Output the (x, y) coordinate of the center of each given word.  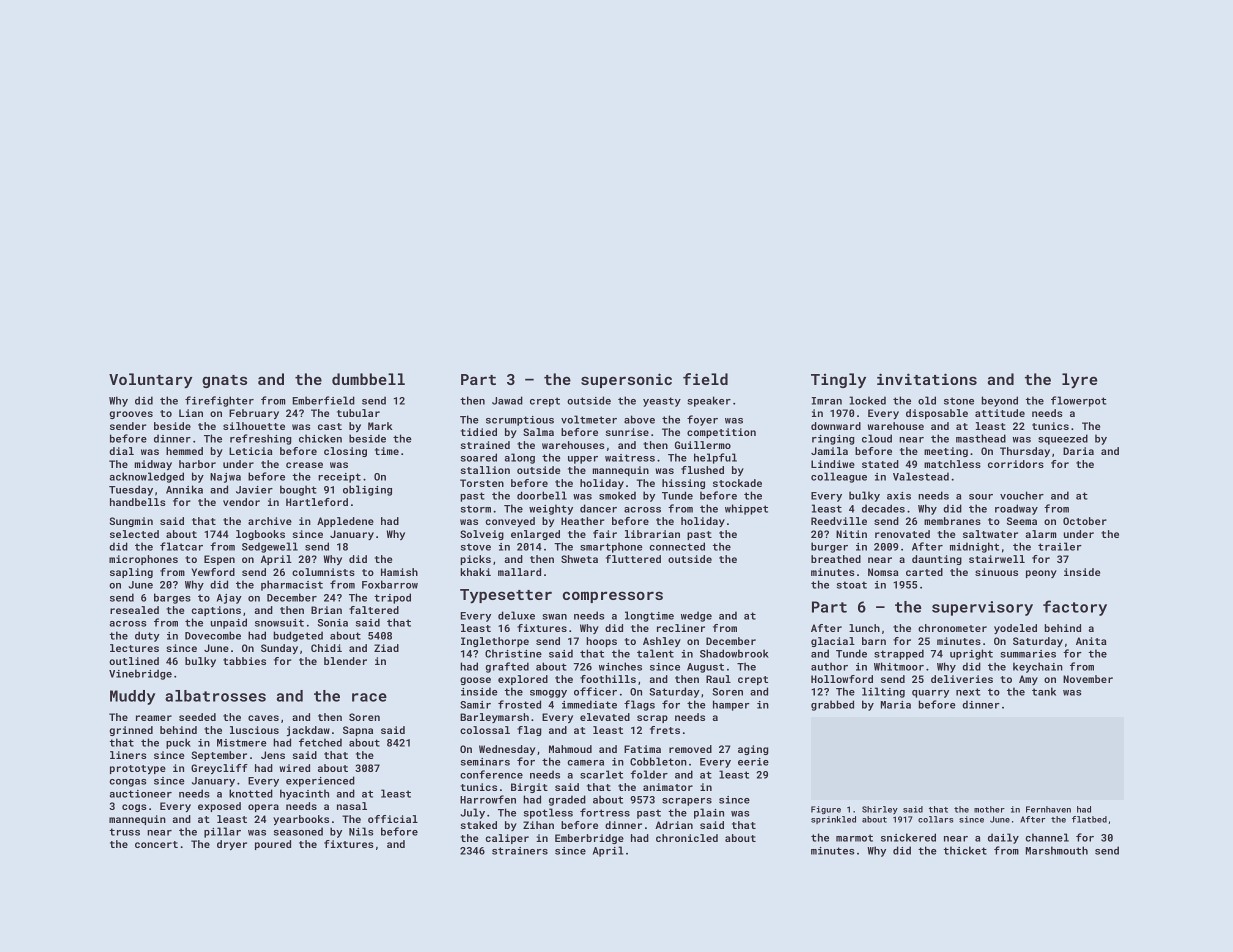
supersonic (626, 380)
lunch (864, 628)
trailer (1060, 546)
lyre (1079, 381)
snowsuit (279, 623)
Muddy (132, 697)
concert (156, 844)
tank (1044, 691)
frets (665, 730)
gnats (224, 381)
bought (298, 490)
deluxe (516, 615)
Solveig (482, 535)
